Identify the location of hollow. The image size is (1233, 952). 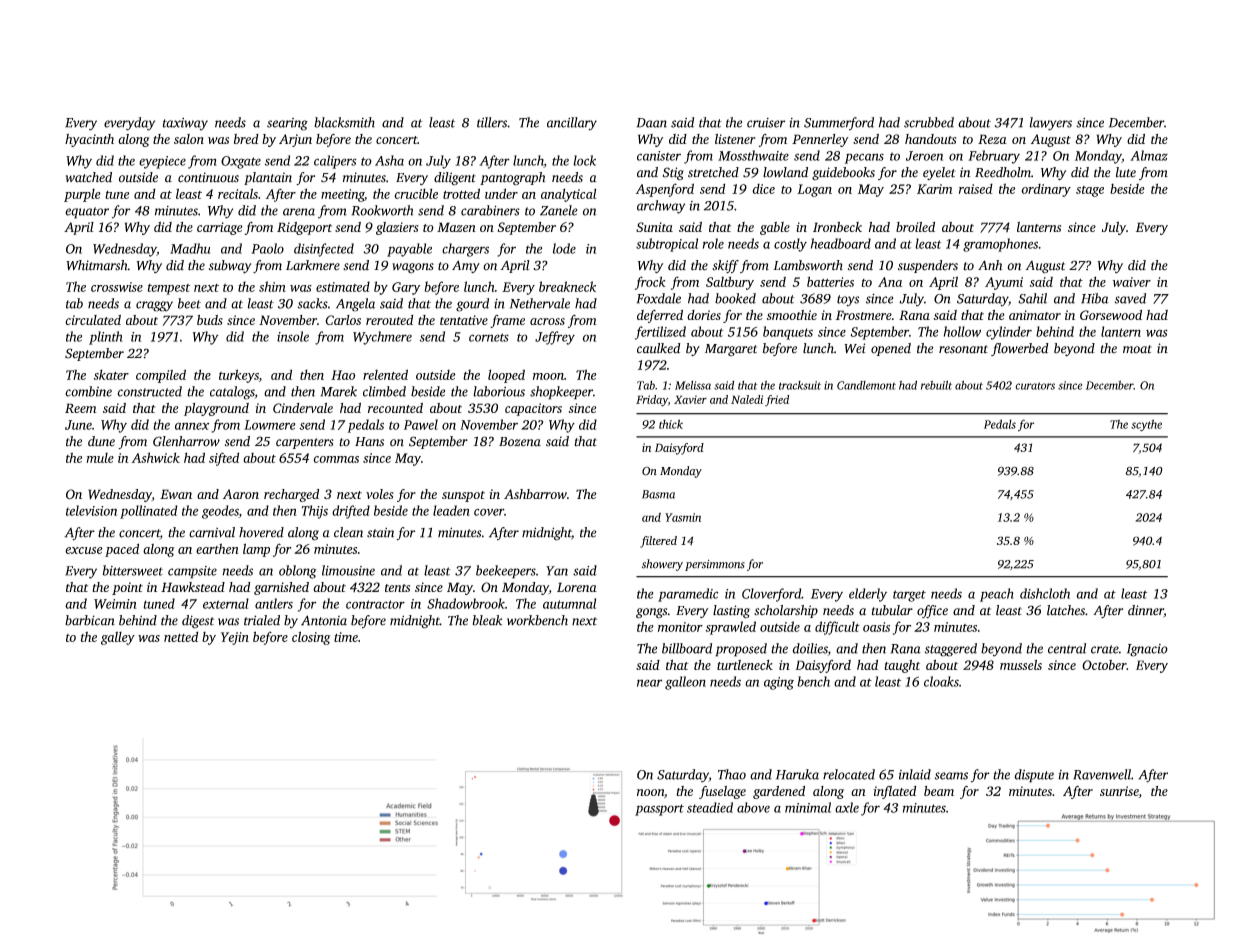
(962, 331).
